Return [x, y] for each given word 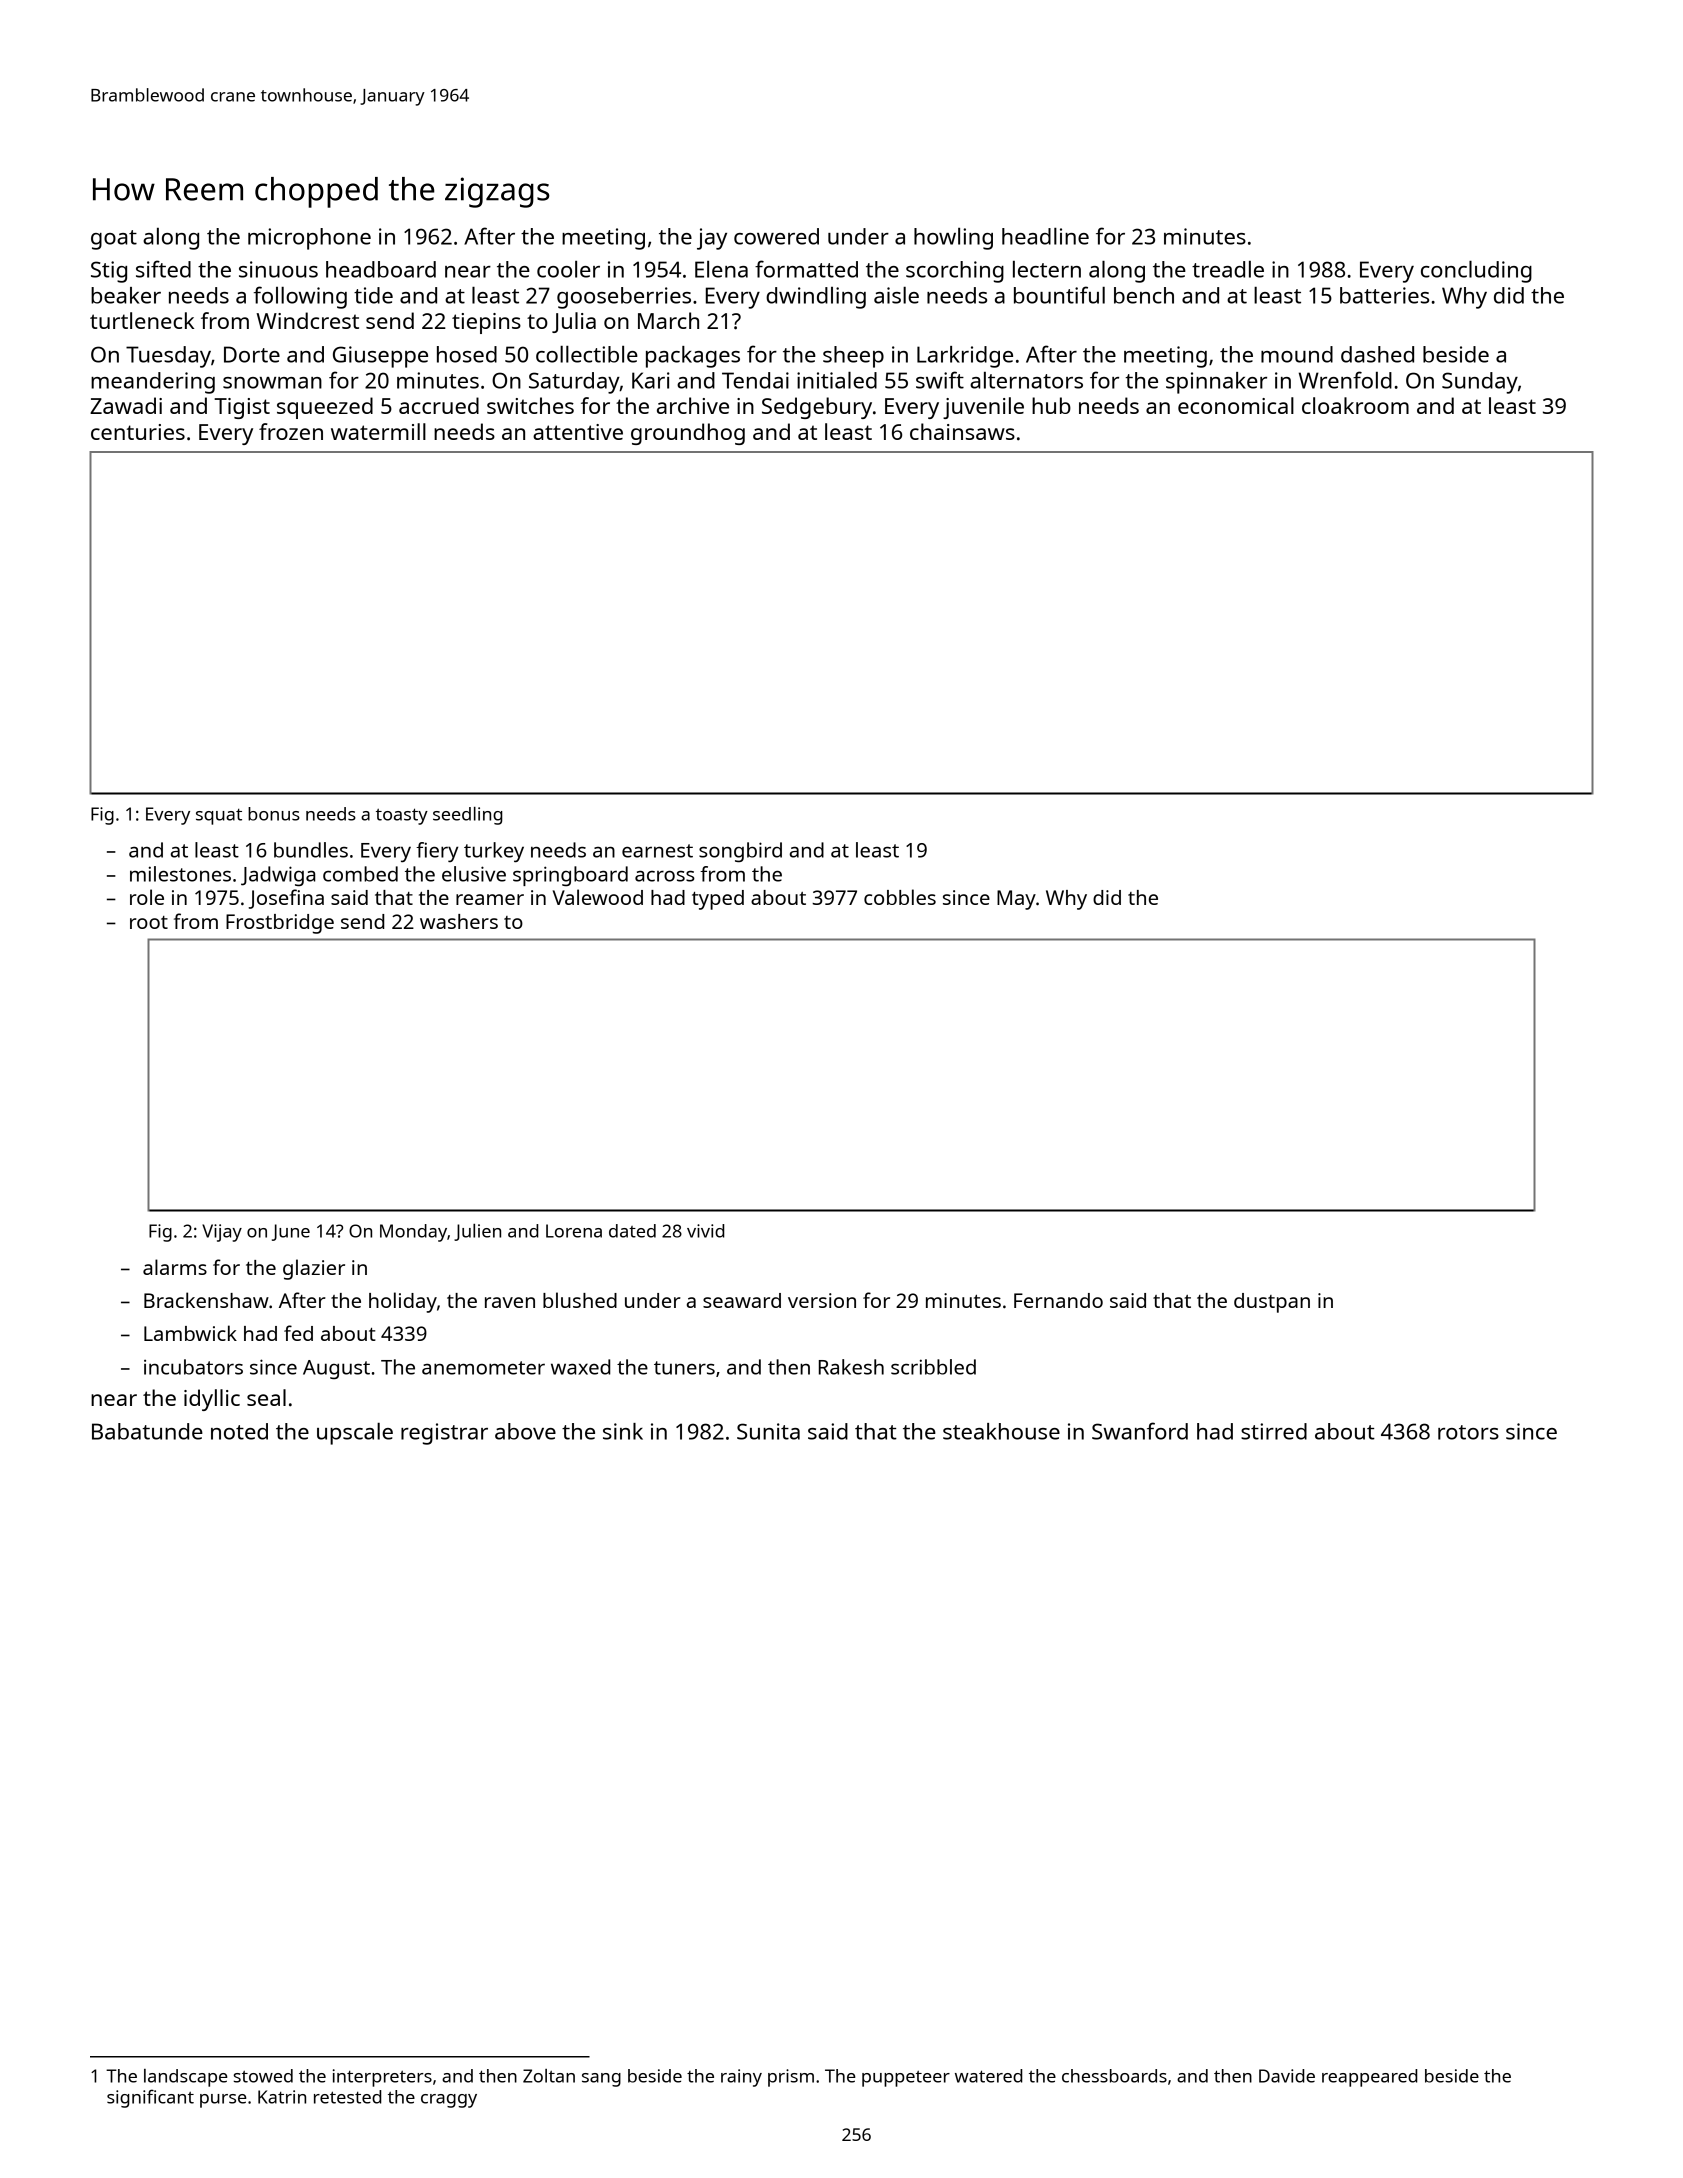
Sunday [1480, 383]
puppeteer [906, 2079]
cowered [776, 236]
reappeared [1369, 2078]
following [300, 297]
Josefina [286, 899]
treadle [1228, 269]
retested [347, 2097]
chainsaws [962, 431]
